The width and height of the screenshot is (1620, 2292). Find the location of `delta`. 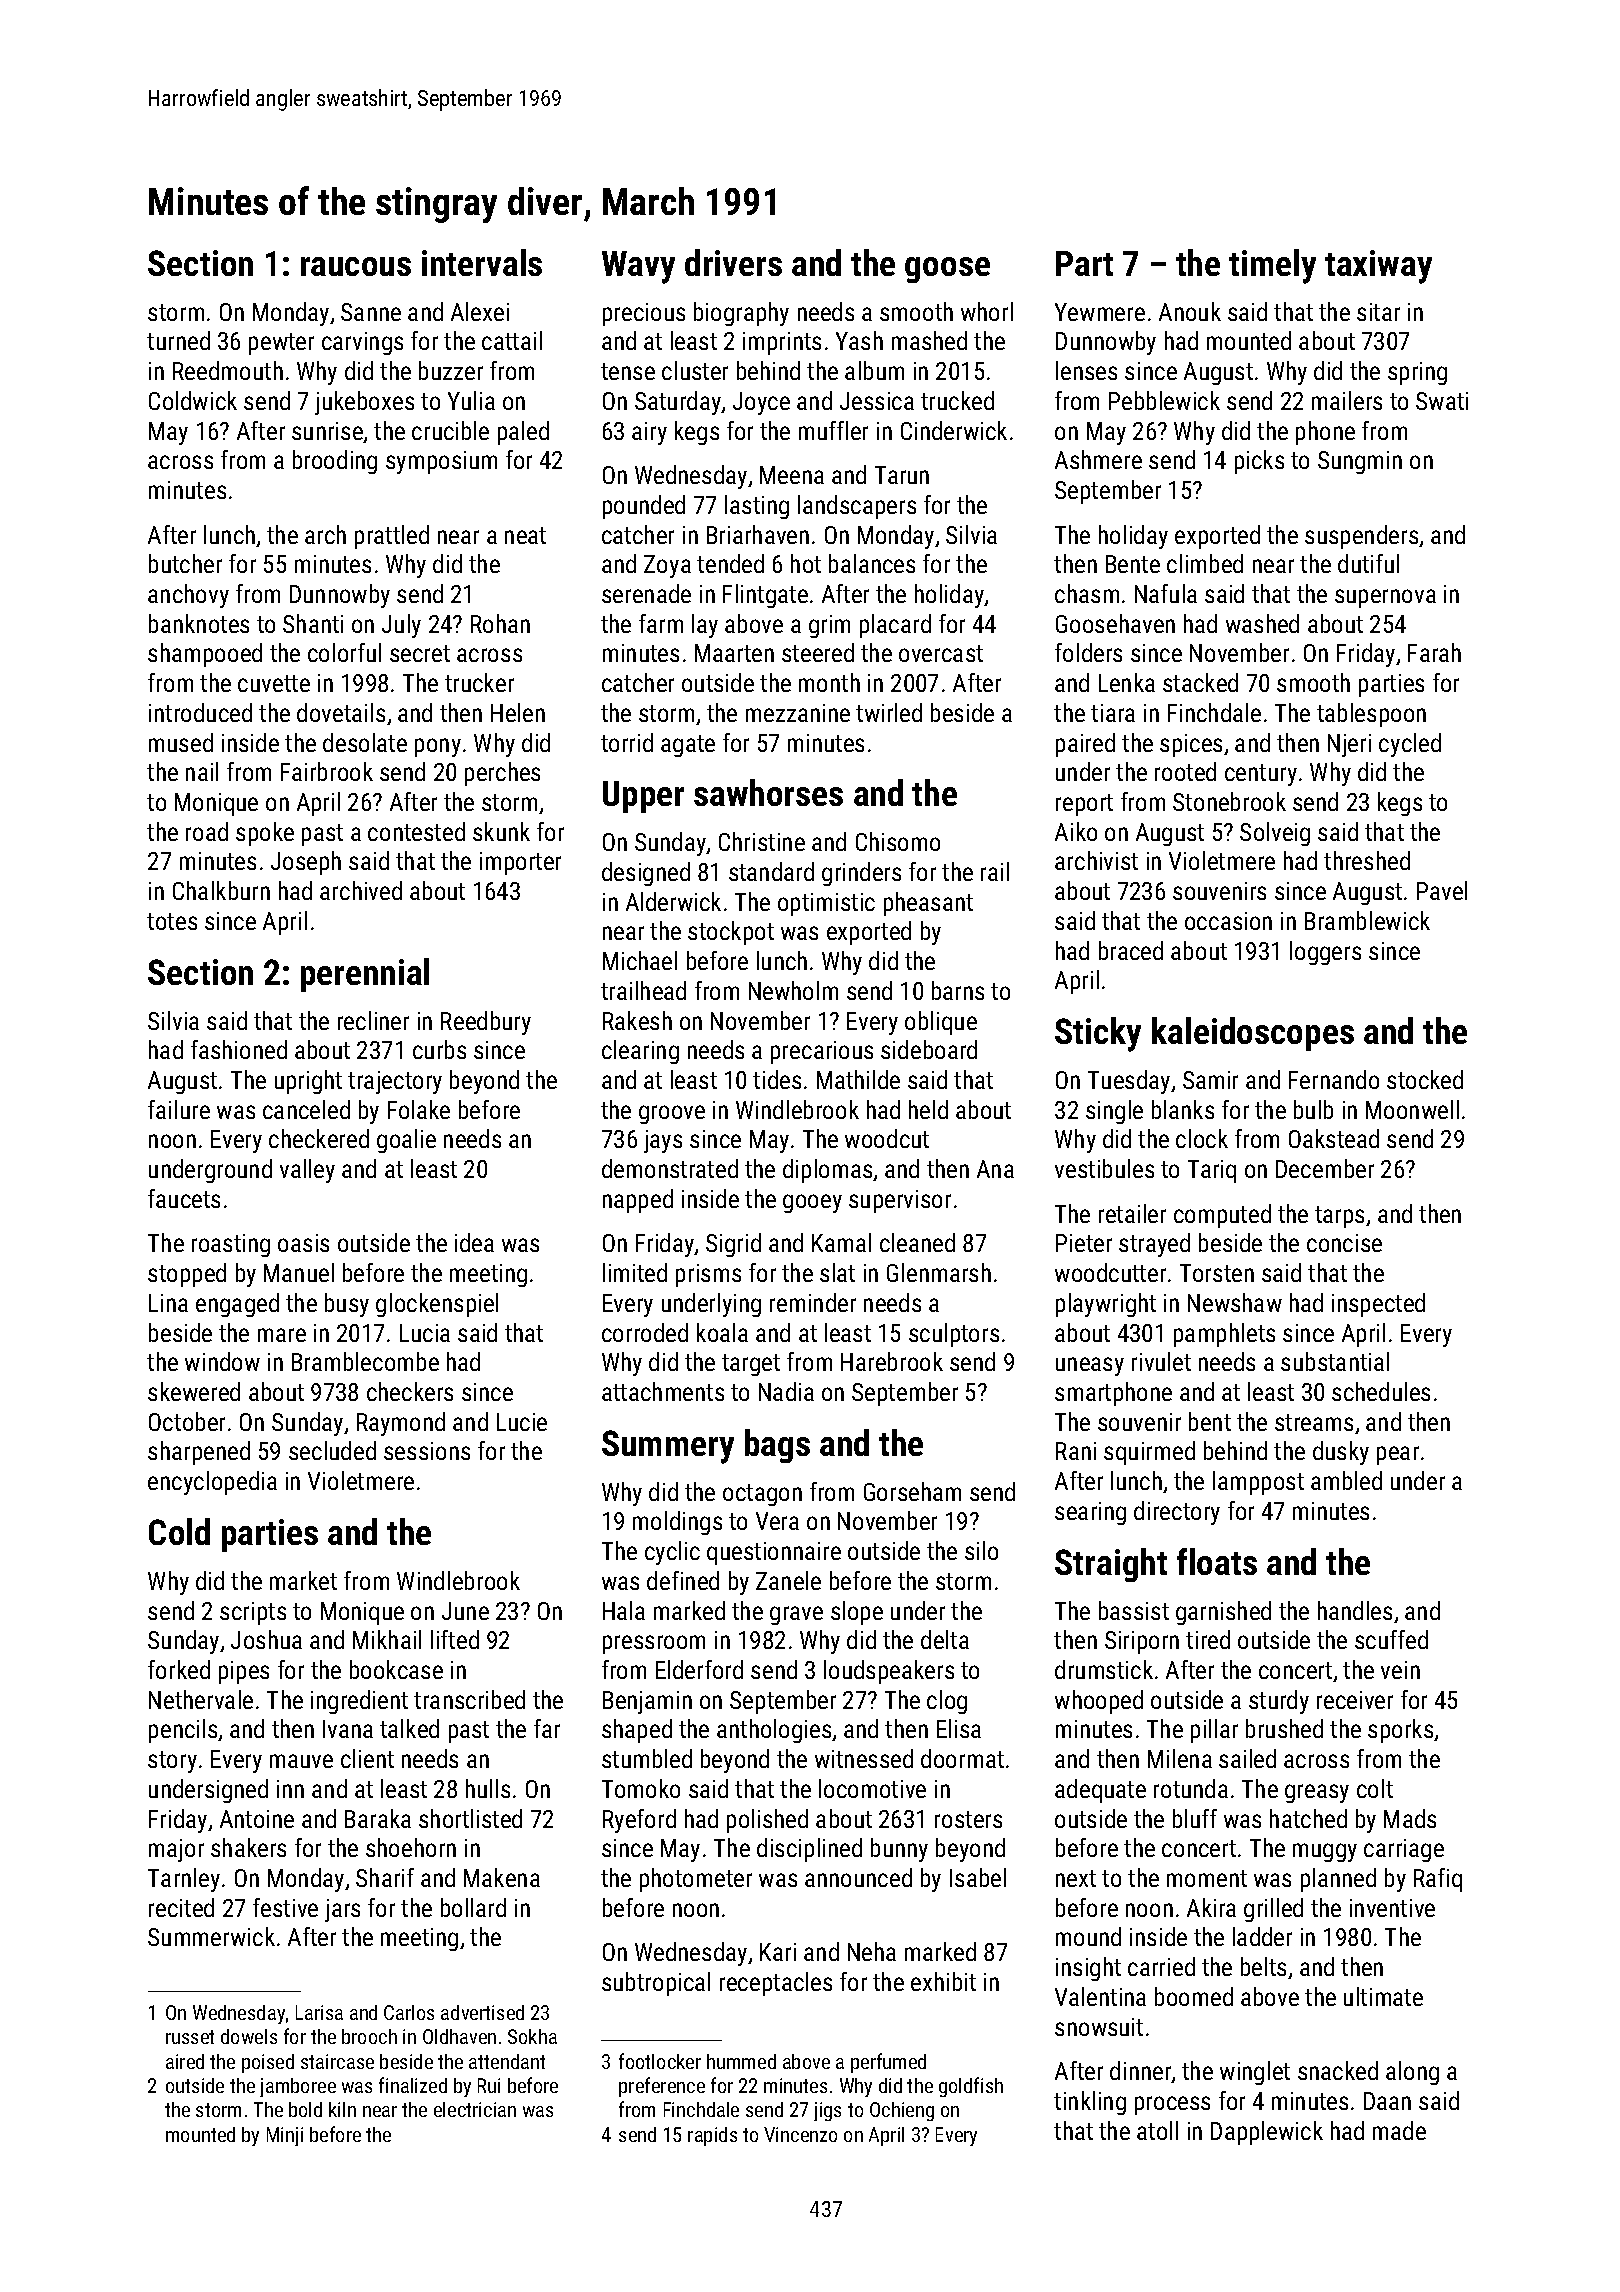

delta is located at coordinates (945, 1639).
